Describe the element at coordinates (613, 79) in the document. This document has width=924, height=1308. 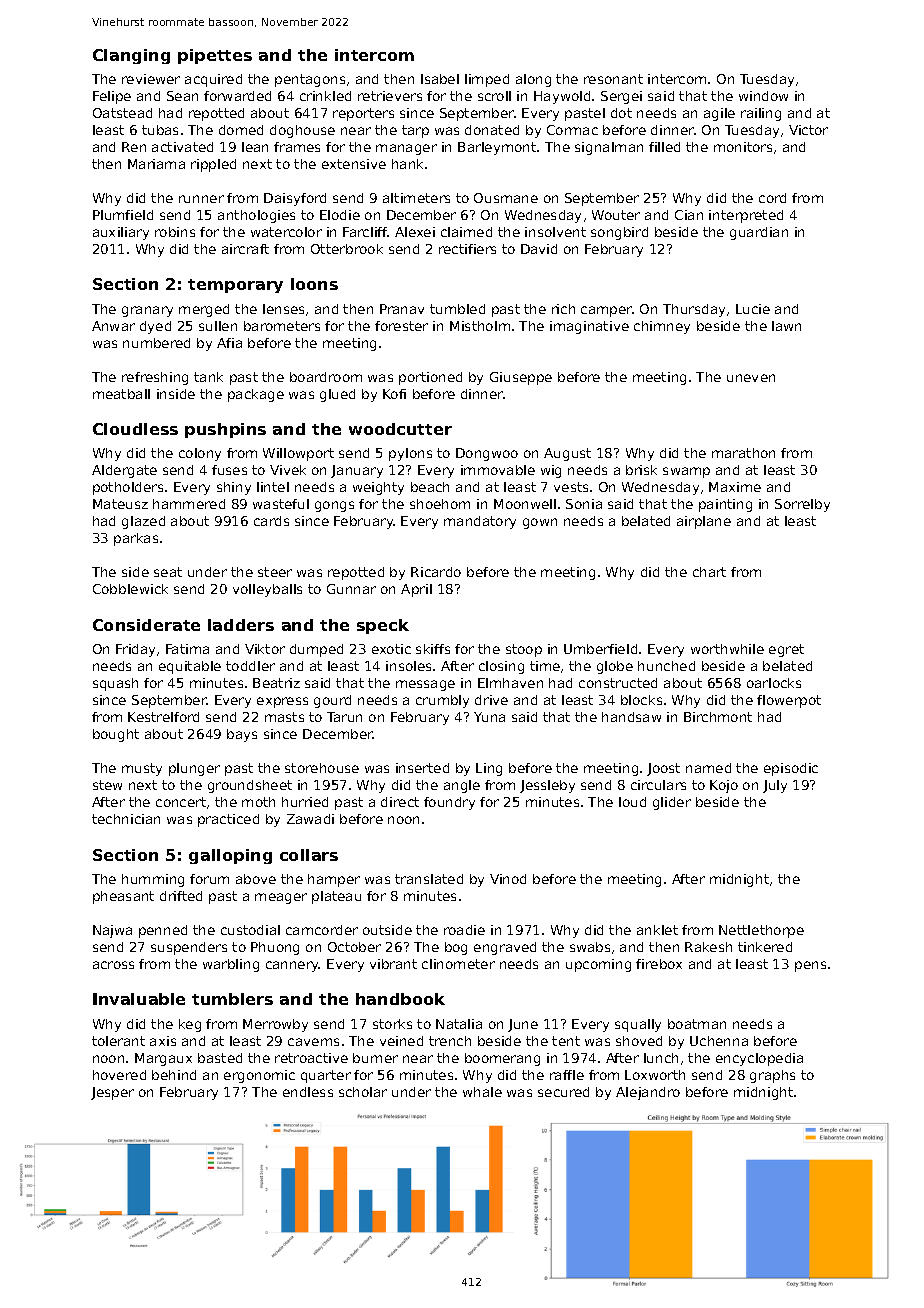
I see `resonant` at that location.
